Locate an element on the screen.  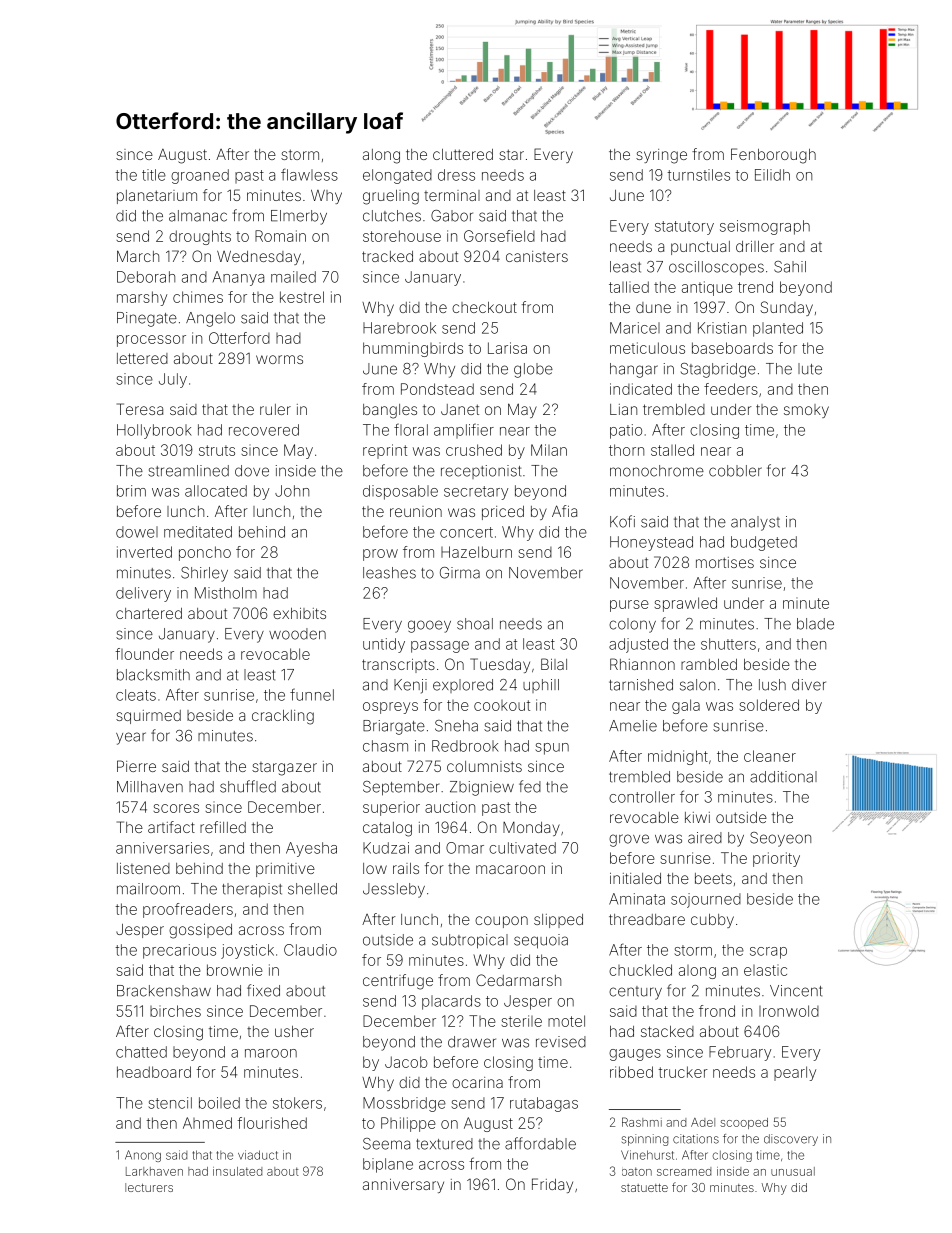
Ayesha is located at coordinates (311, 849).
